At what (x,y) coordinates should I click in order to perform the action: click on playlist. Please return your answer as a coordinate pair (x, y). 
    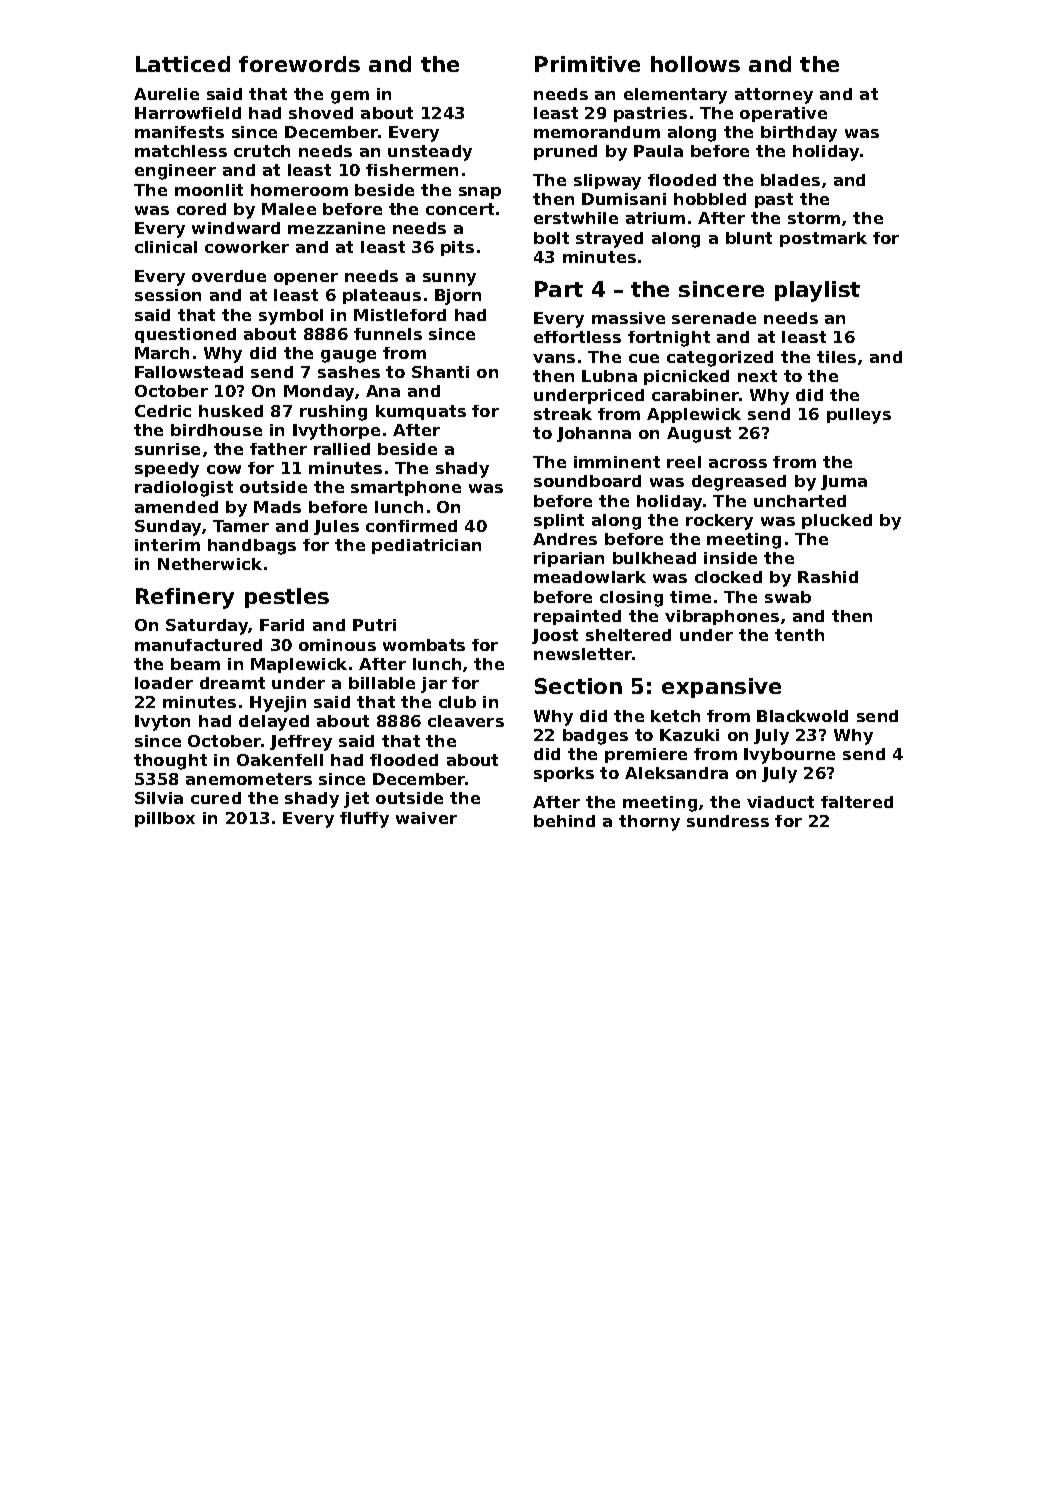
    Looking at the image, I should click on (817, 291).
